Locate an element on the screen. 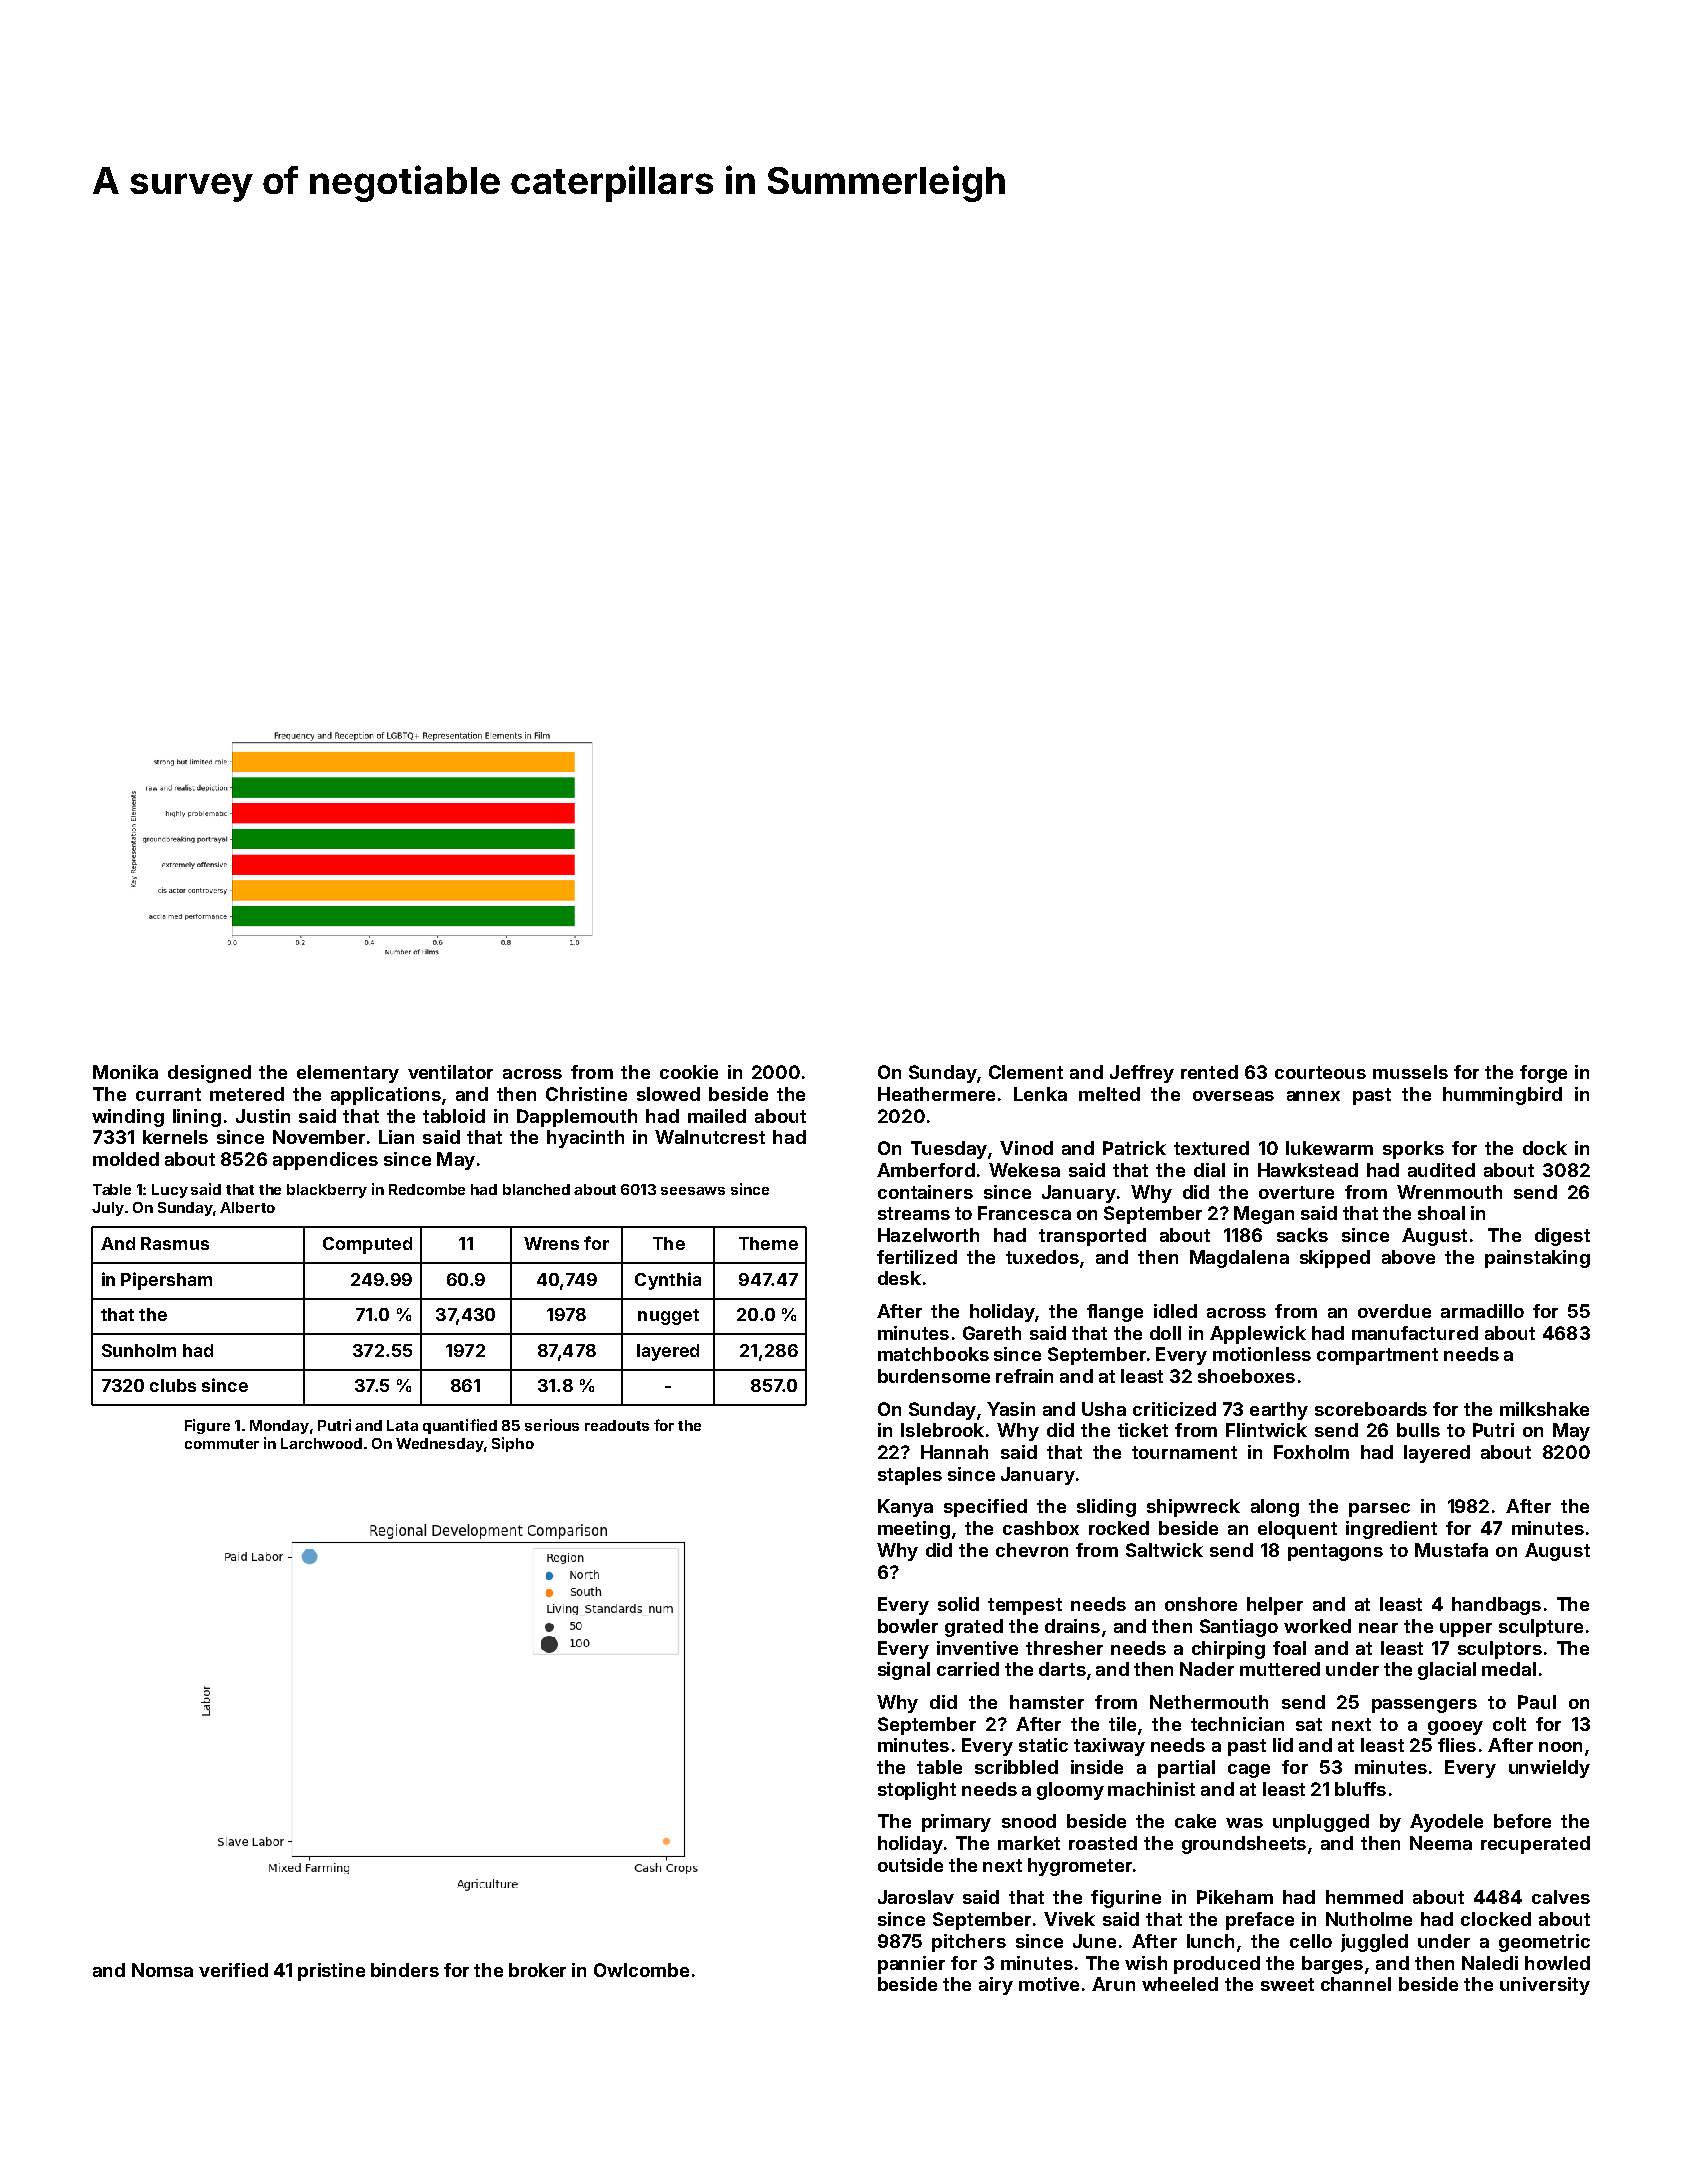  along is located at coordinates (1275, 1508).
